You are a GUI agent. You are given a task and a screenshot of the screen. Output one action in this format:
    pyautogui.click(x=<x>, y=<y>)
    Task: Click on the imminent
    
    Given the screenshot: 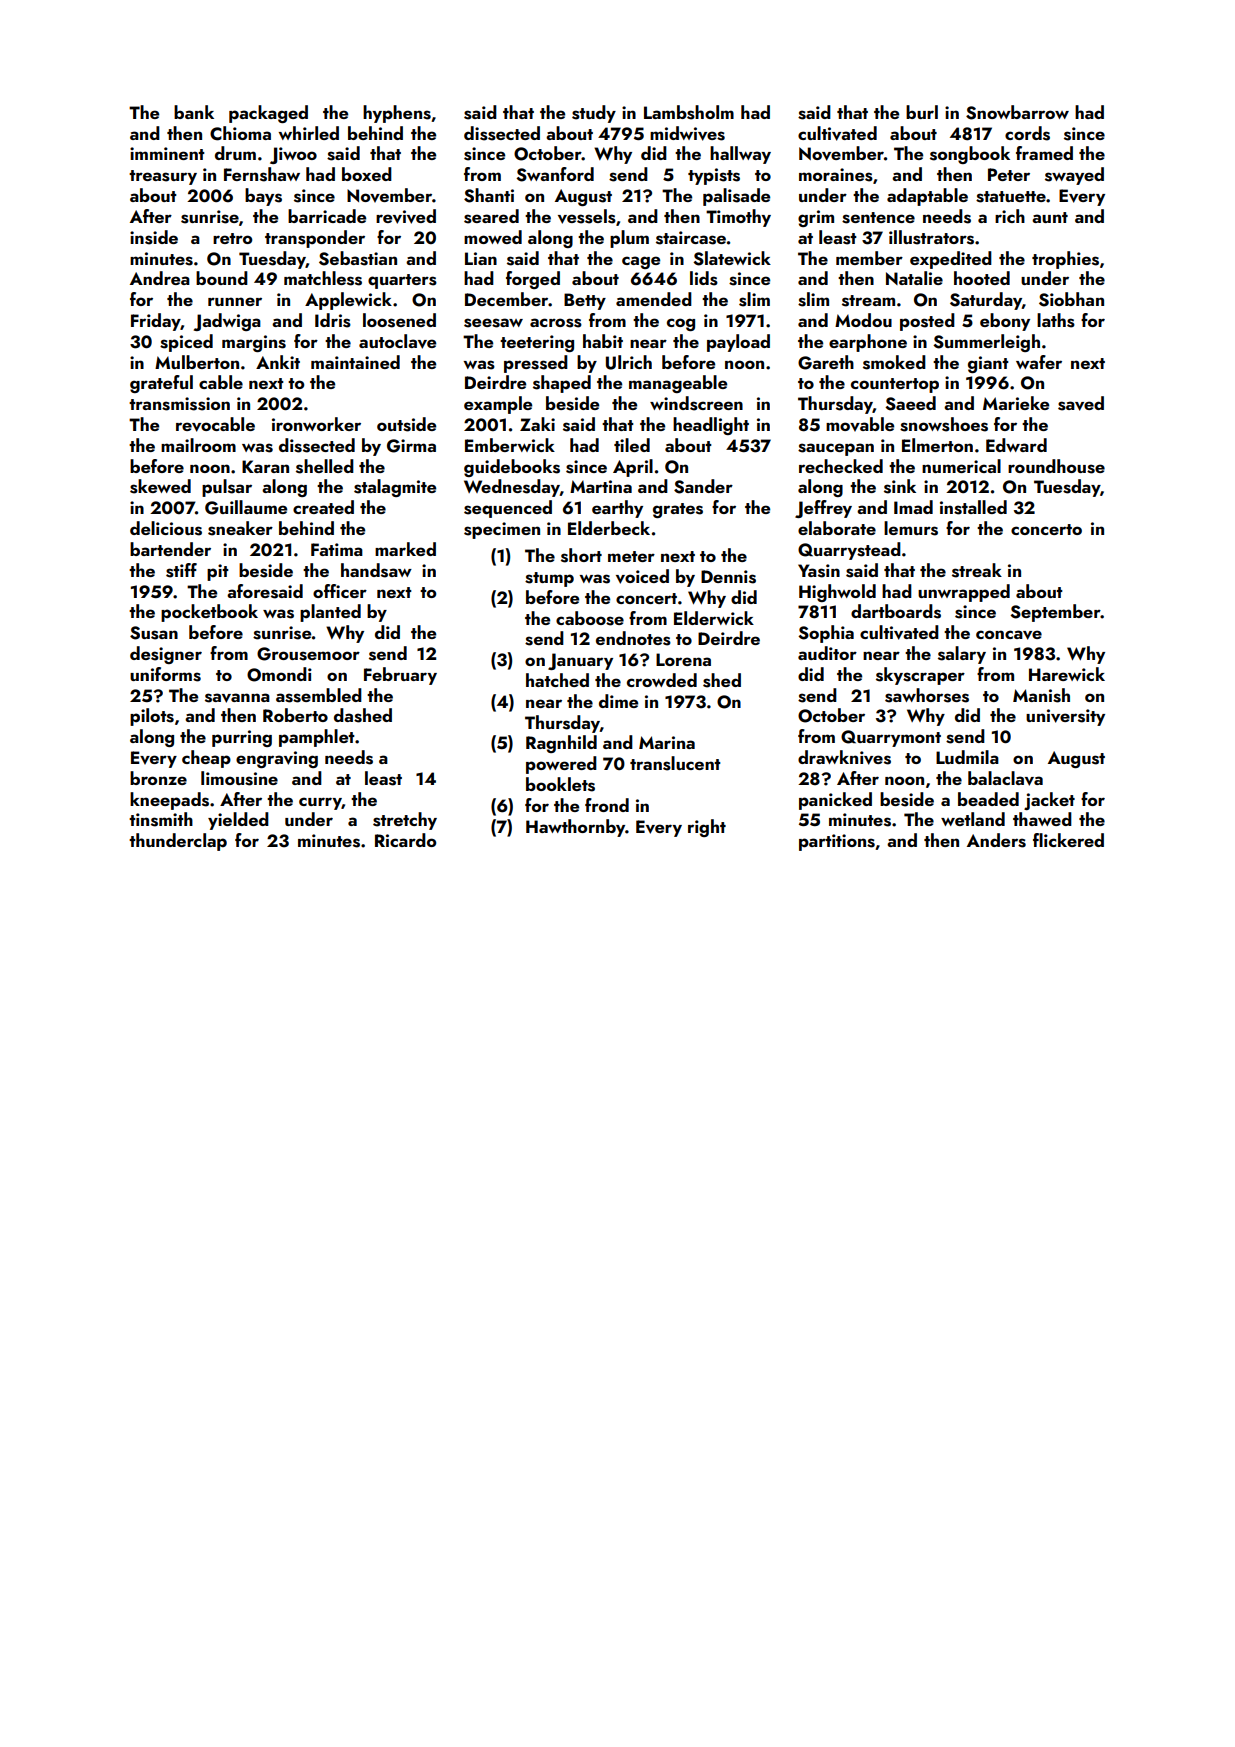 What is the action you would take?
    pyautogui.click(x=167, y=153)
